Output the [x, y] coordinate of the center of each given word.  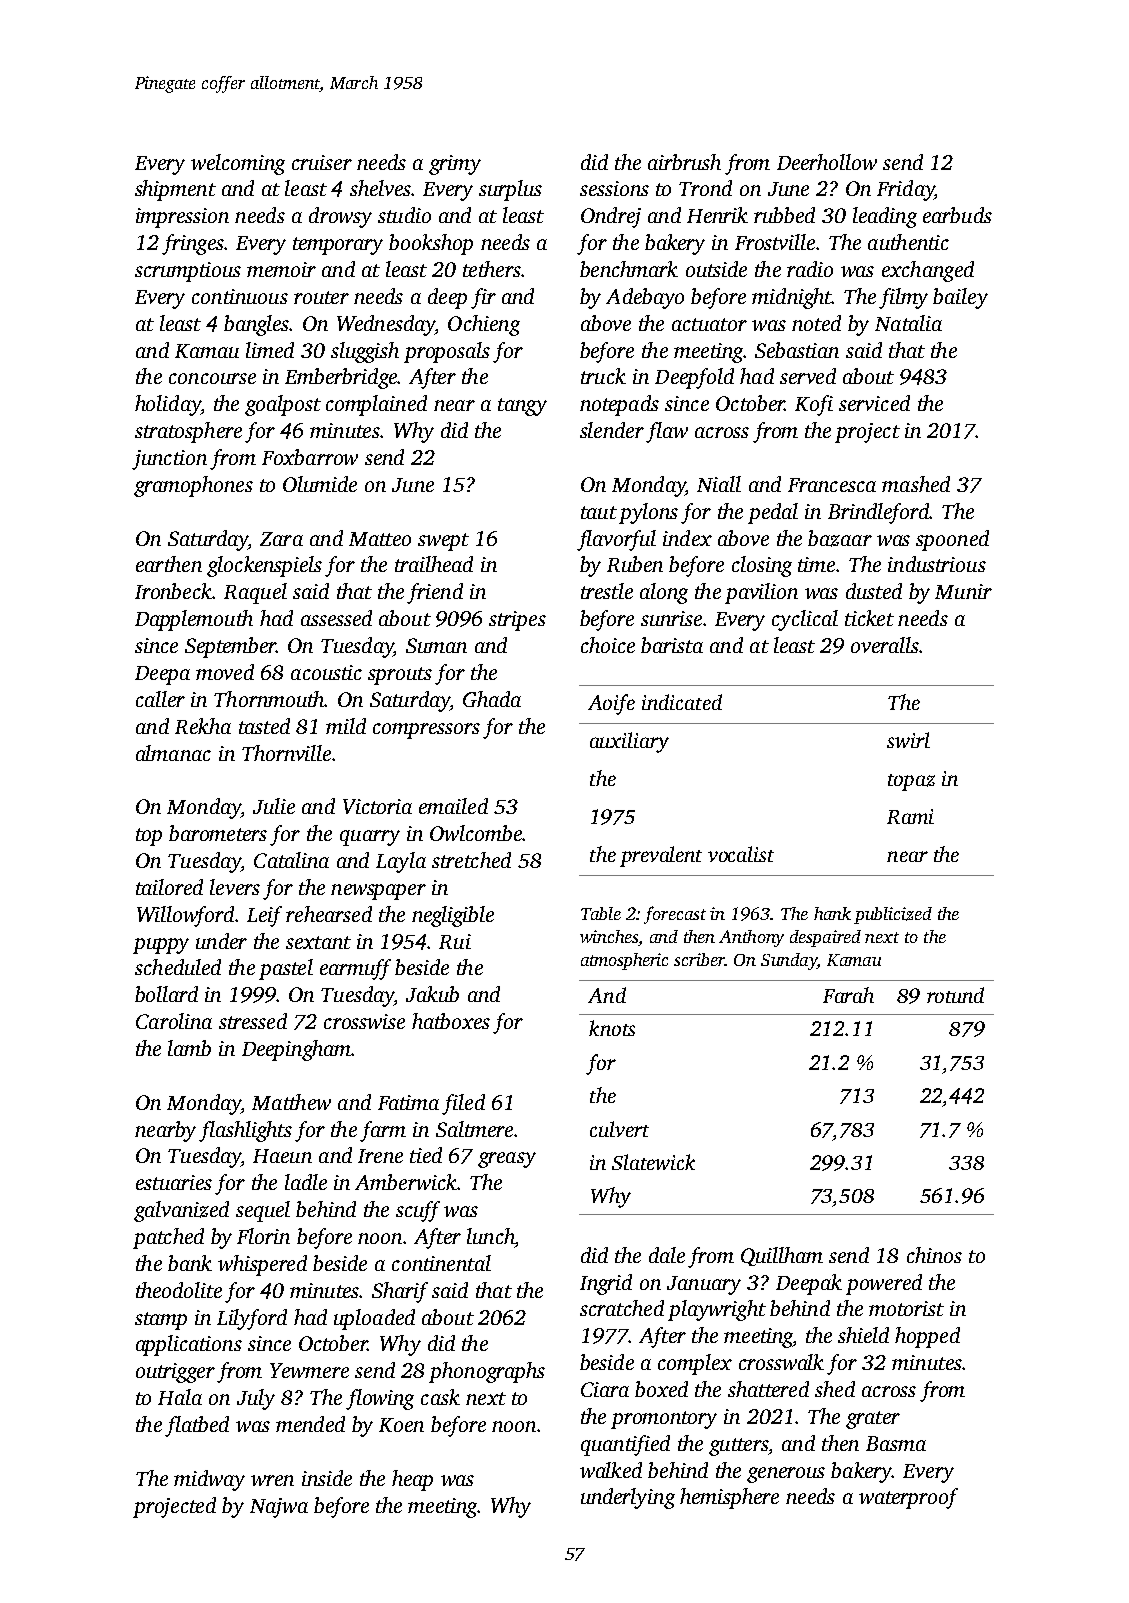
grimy [455, 165]
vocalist [741, 854]
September [230, 647]
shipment [175, 190]
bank [190, 1263]
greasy [507, 1160]
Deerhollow [827, 162]
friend [435, 593]
